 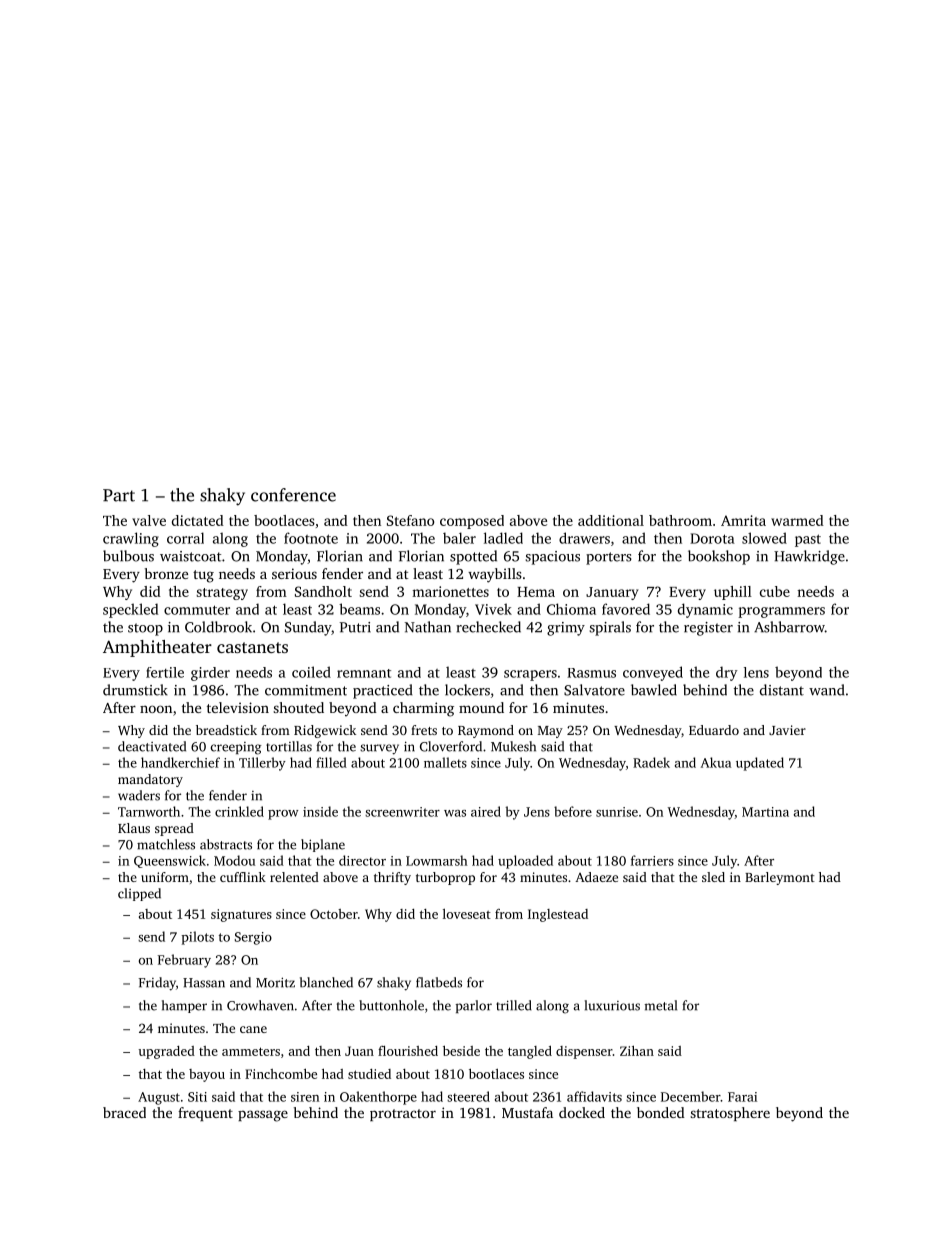 I want to click on Mustafa, so click(x=527, y=1112).
